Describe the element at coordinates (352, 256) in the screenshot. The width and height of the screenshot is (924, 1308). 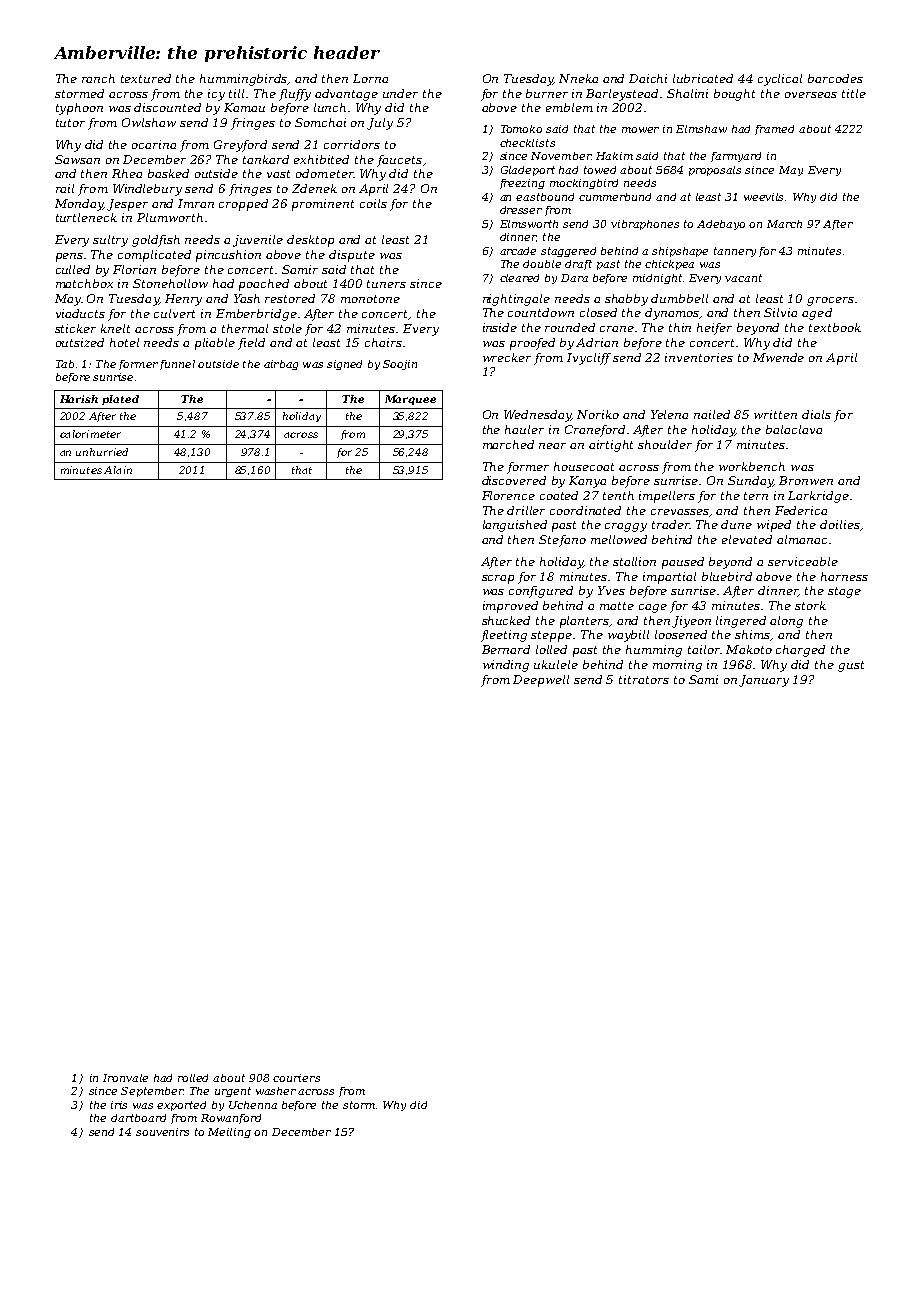
I see `dispute` at that location.
